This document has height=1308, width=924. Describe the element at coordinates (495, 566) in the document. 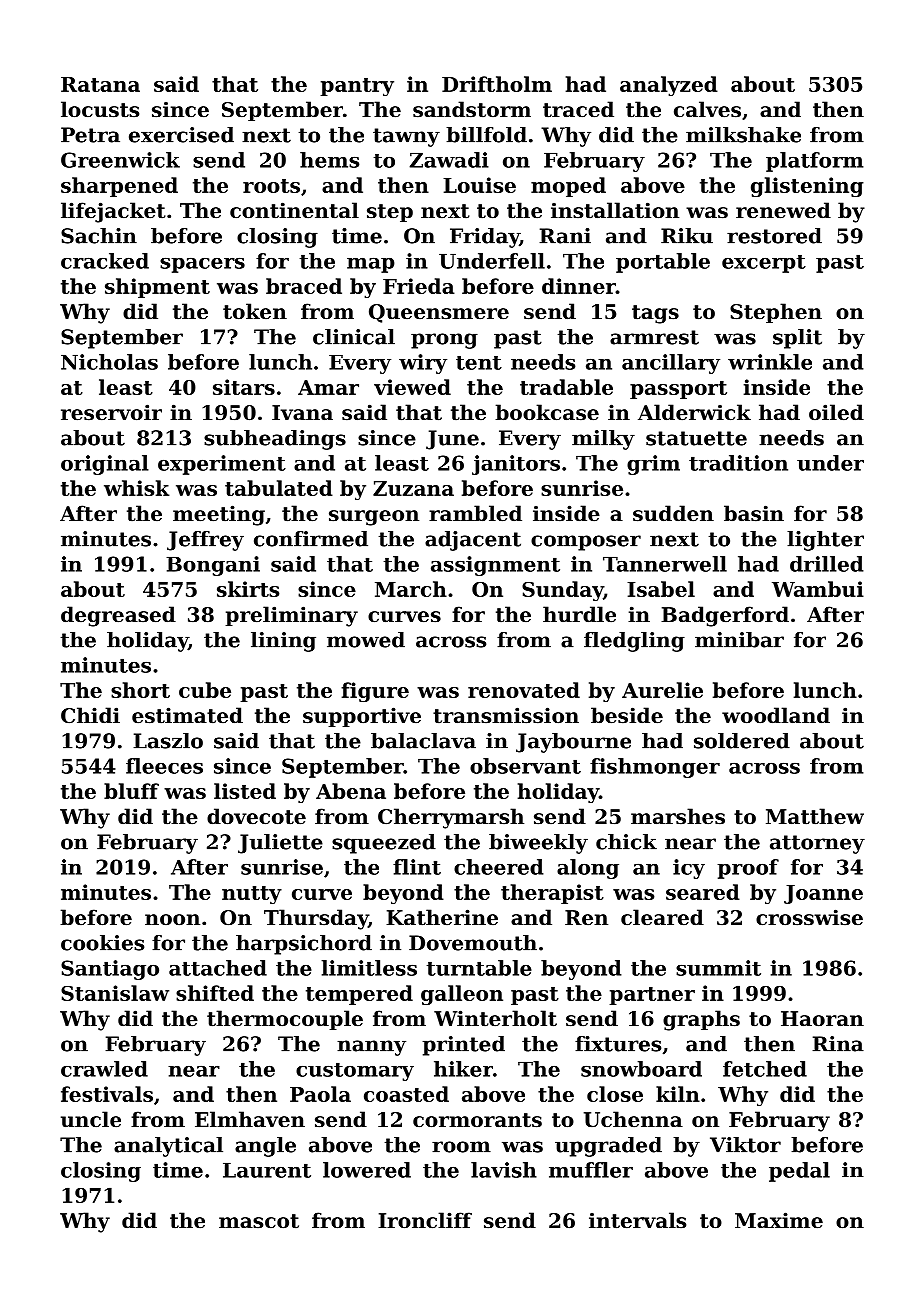

I see `assignment` at that location.
